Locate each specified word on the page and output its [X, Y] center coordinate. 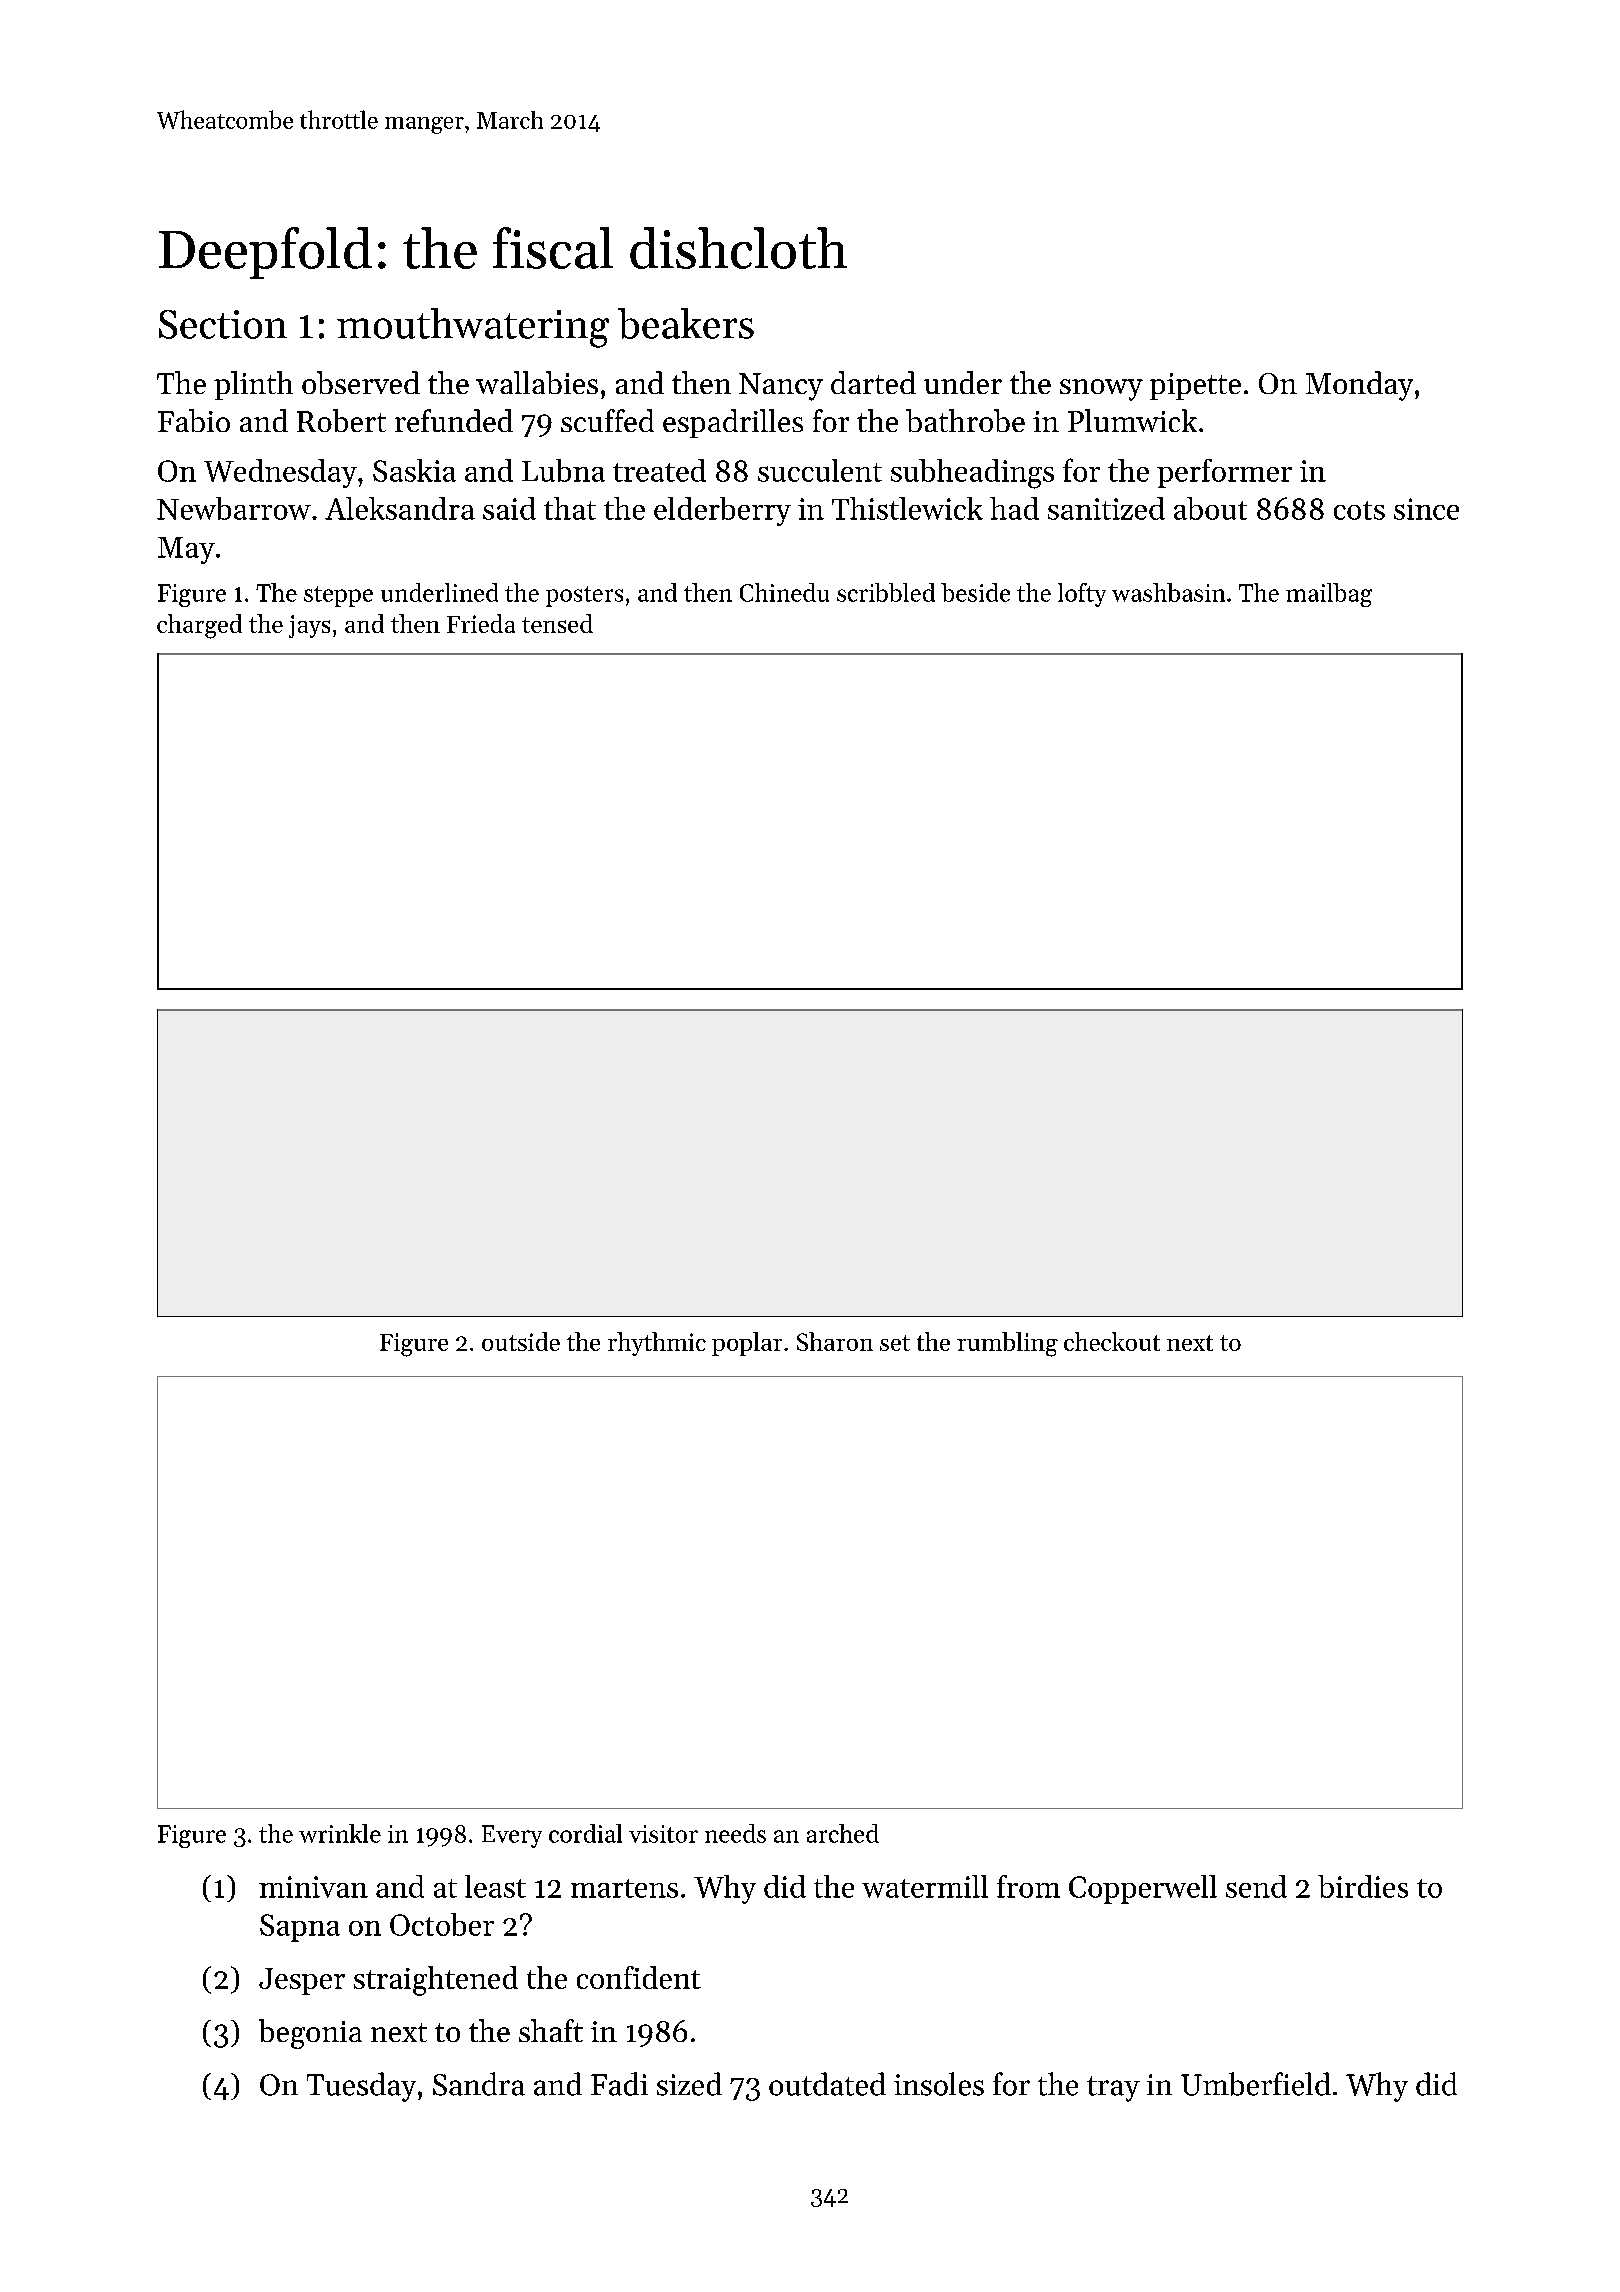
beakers [686, 323]
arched [843, 1833]
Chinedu [784, 592]
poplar [747, 1344]
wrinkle [340, 1833]
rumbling [1007, 1344]
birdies [1363, 1886]
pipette [1195, 386]
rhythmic [657, 1344]
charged [199, 626]
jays [309, 626]
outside [521, 1341]
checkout [1112, 1341]
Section [223, 324]
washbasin [1168, 592]
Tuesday [361, 2087]
